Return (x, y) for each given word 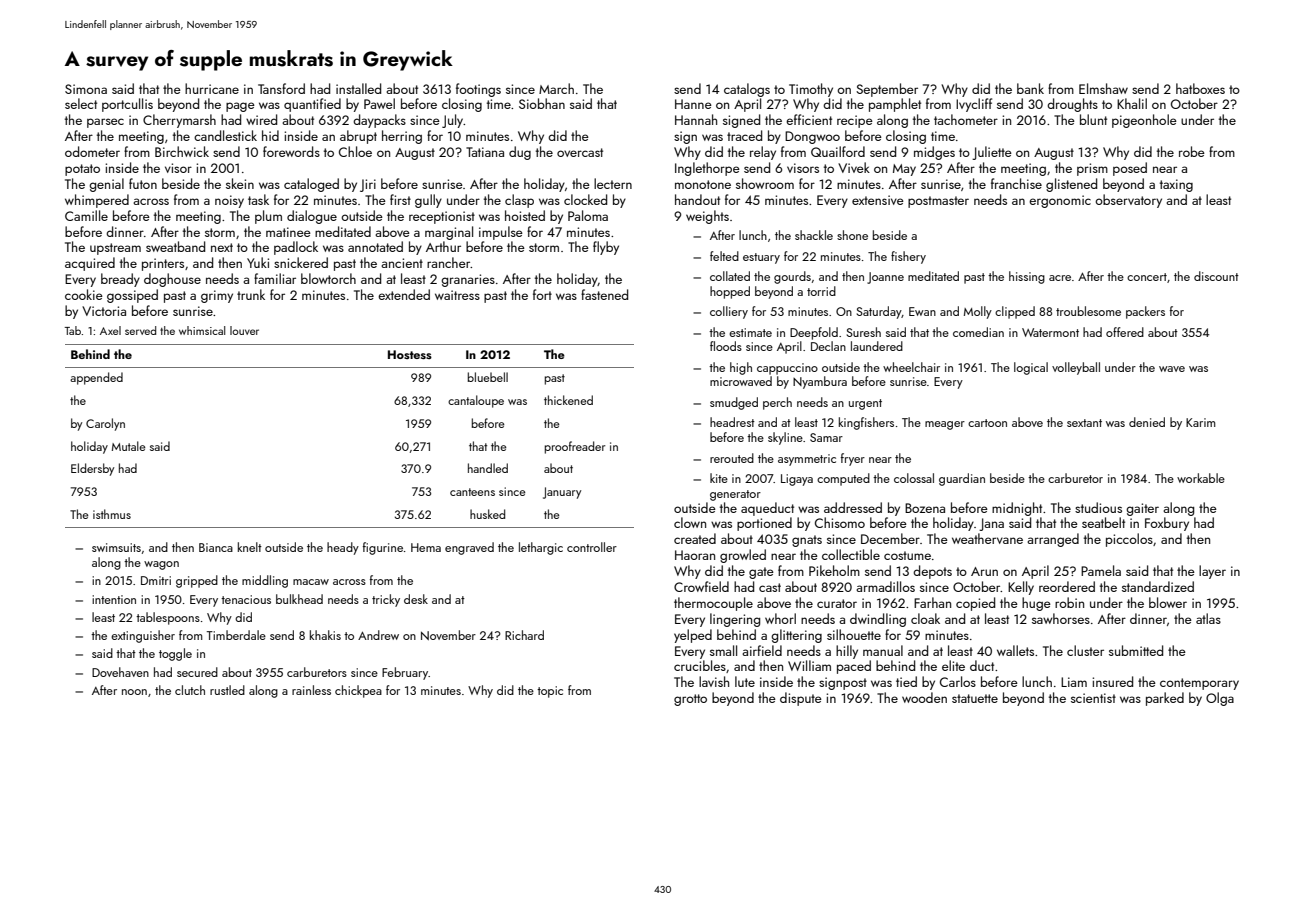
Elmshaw (1103, 88)
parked (1165, 699)
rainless (311, 690)
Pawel (379, 103)
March (556, 88)
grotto (690, 700)
